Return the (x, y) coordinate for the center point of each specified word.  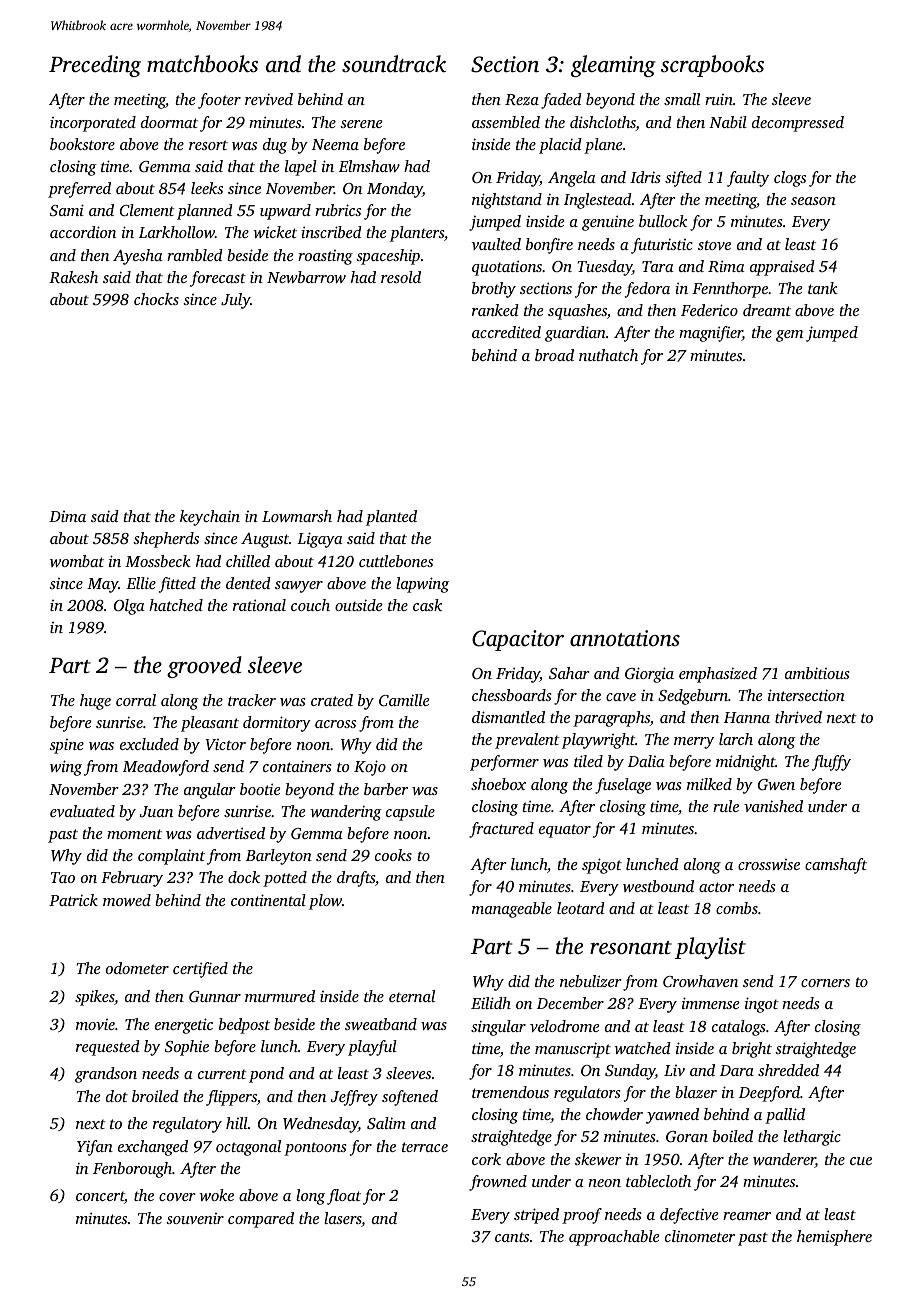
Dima (67, 516)
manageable (512, 910)
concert (100, 1197)
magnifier (711, 334)
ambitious (817, 673)
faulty (748, 179)
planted (391, 518)
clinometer (700, 1236)
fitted (177, 585)
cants (512, 1237)
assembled (506, 122)
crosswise (769, 864)
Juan (156, 811)
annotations (625, 638)
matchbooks (202, 64)
